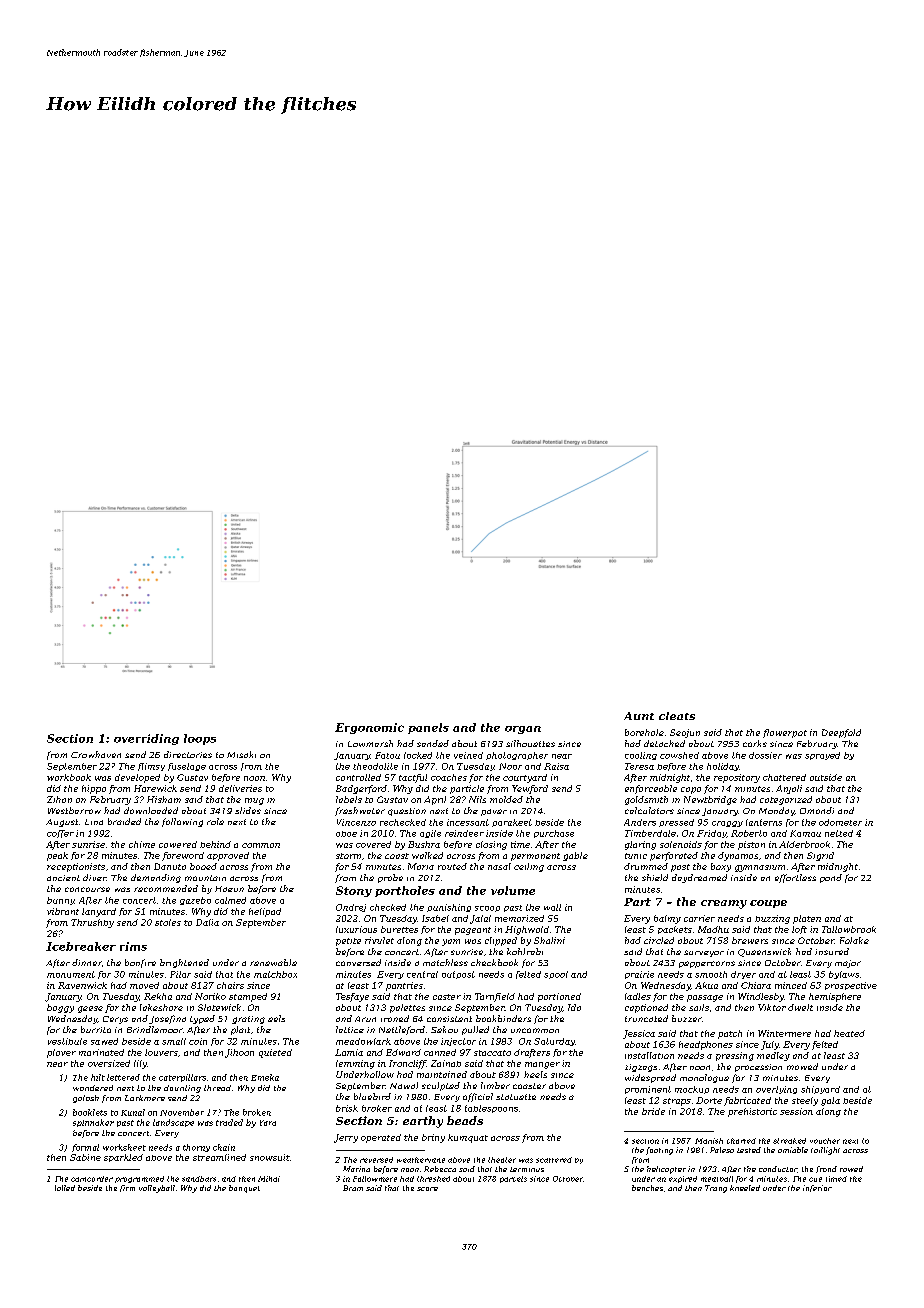  What do you see at coordinates (752, 1112) in the image?
I see `prehistoric` at bounding box center [752, 1112].
